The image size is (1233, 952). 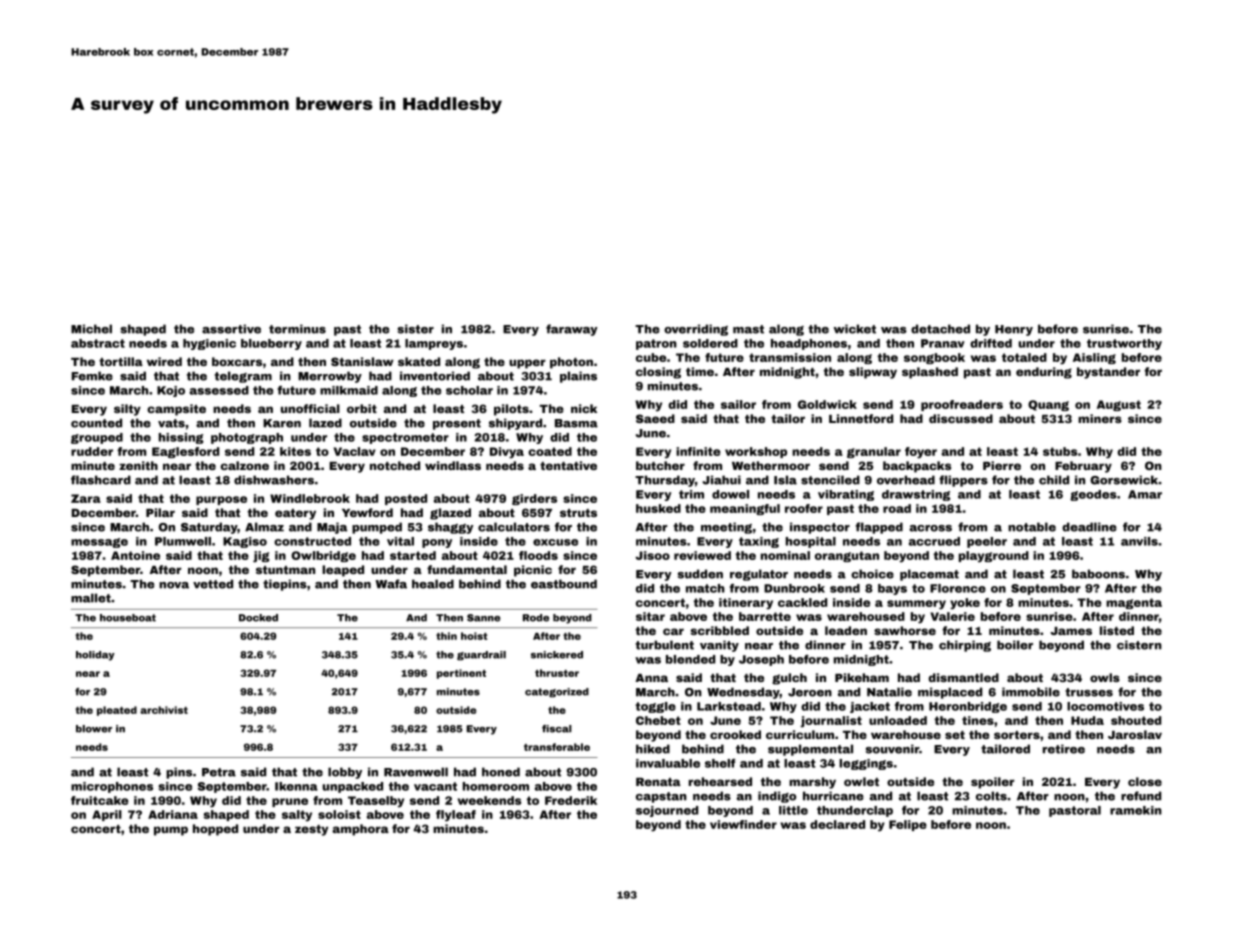 I want to click on playground, so click(x=994, y=557).
